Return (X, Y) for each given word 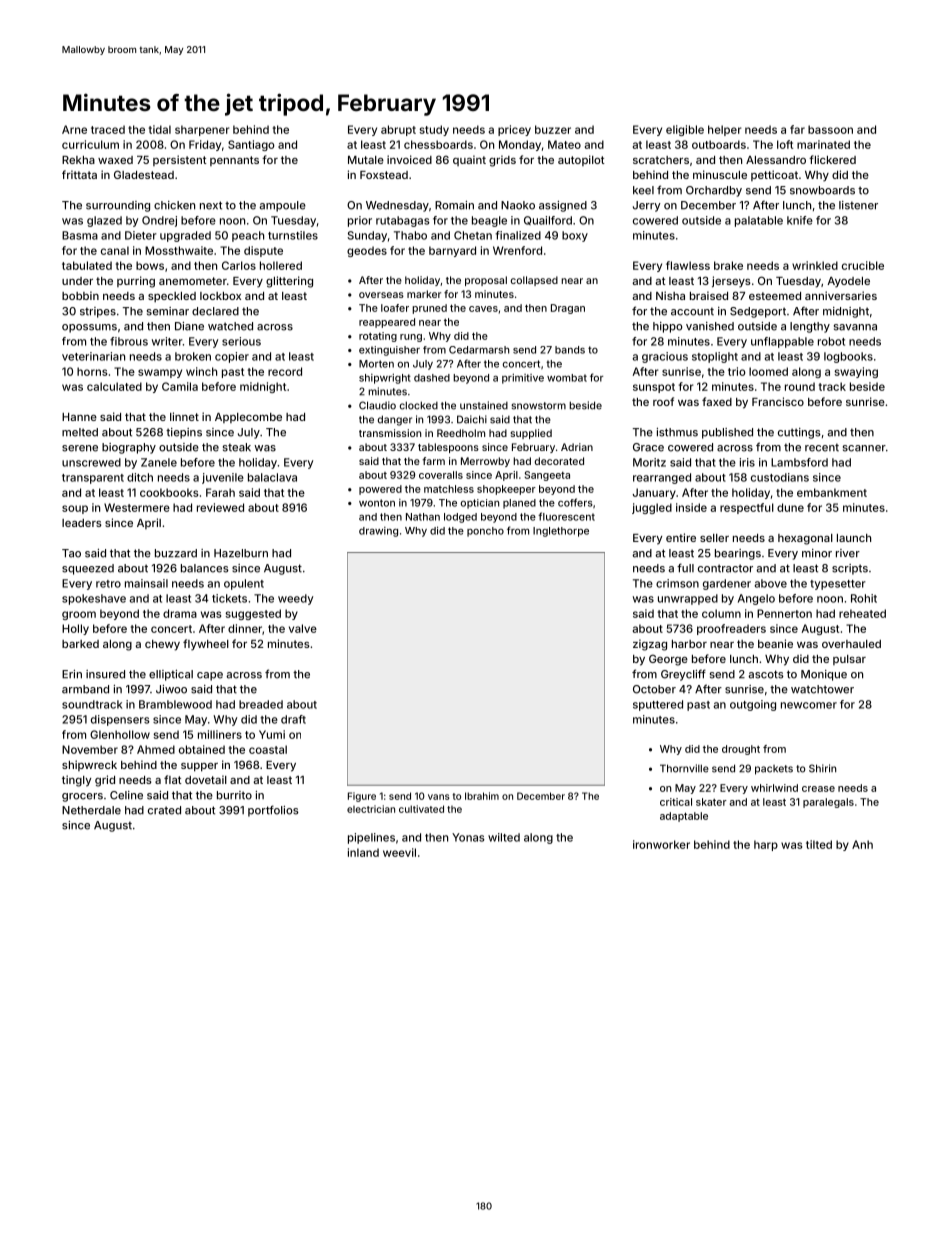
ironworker (661, 844)
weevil (399, 852)
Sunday (367, 236)
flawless (688, 265)
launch (854, 538)
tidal (160, 129)
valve (303, 628)
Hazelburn (241, 553)
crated (164, 810)
